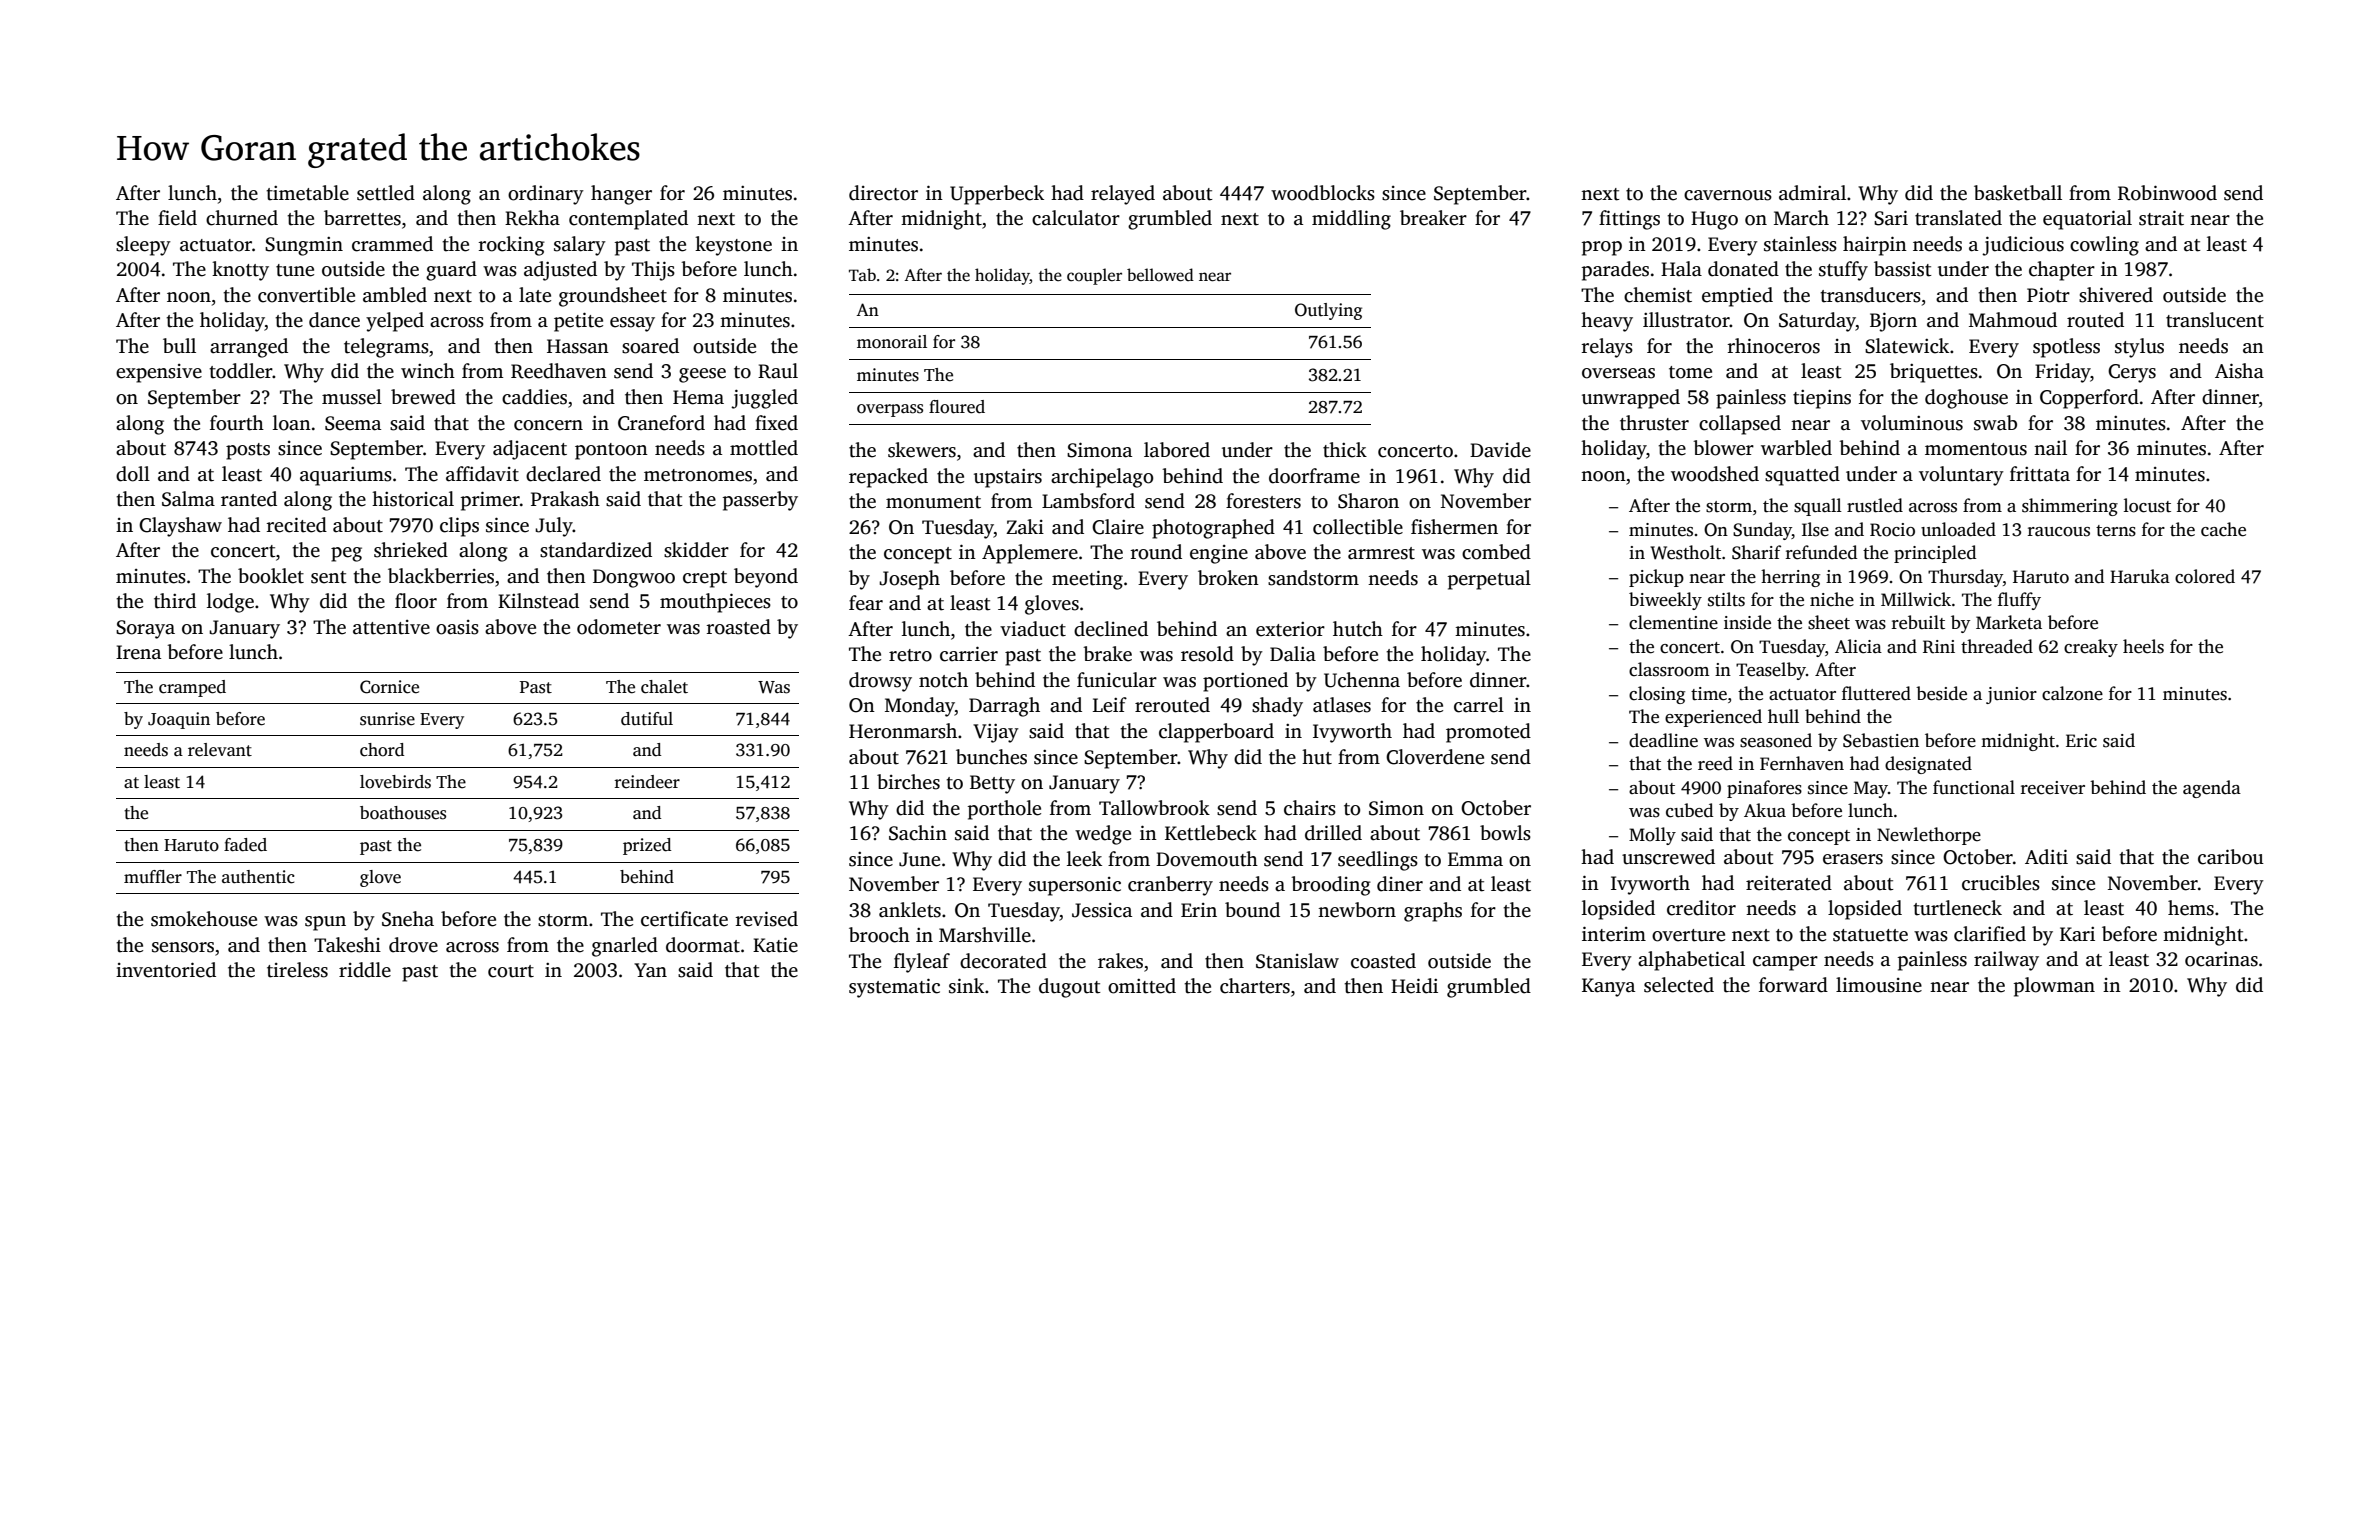 The image size is (2380, 1540). What do you see at coordinates (1875, 505) in the screenshot?
I see `rustled` at bounding box center [1875, 505].
